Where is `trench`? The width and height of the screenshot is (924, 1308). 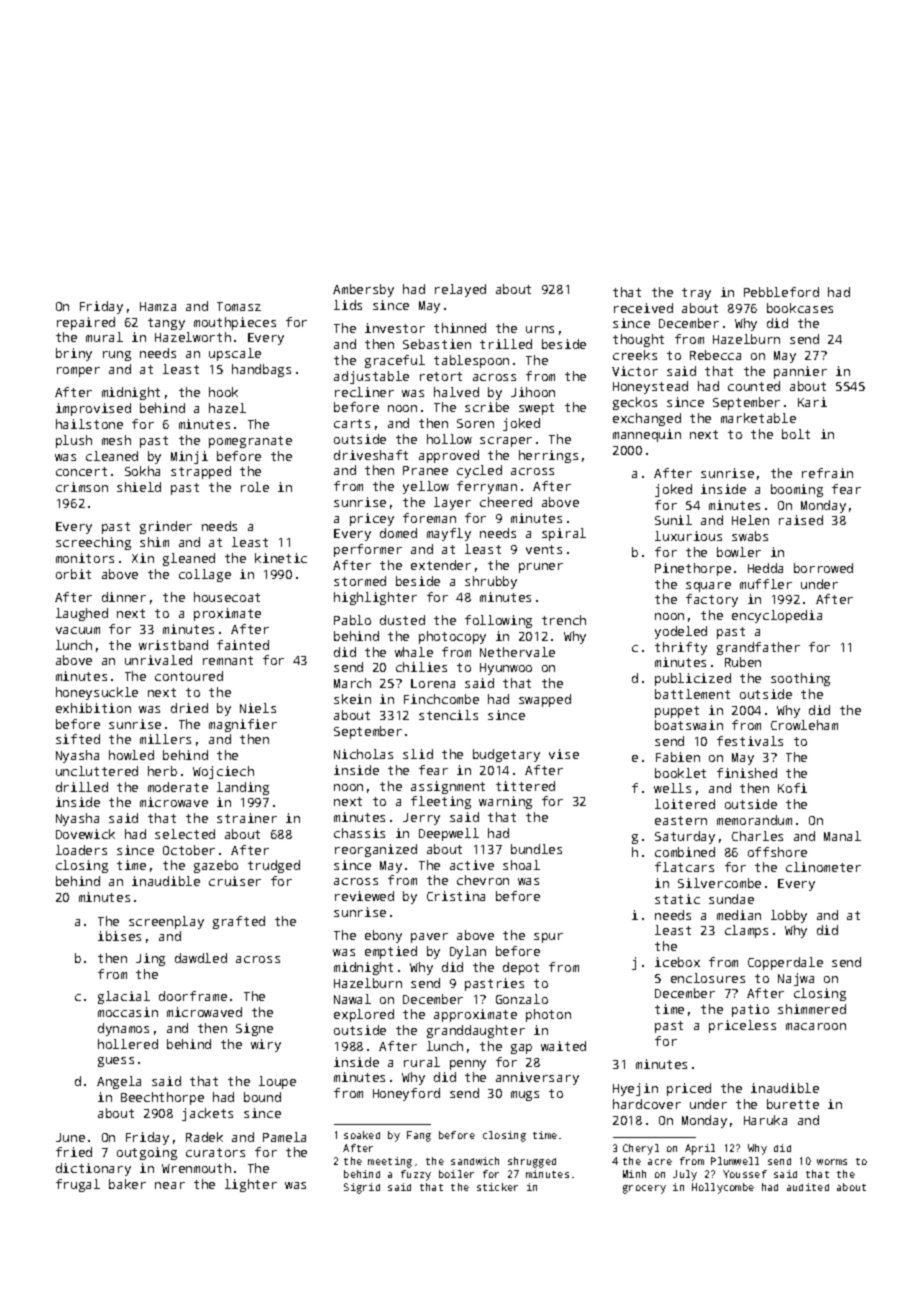 trench is located at coordinates (564, 620).
